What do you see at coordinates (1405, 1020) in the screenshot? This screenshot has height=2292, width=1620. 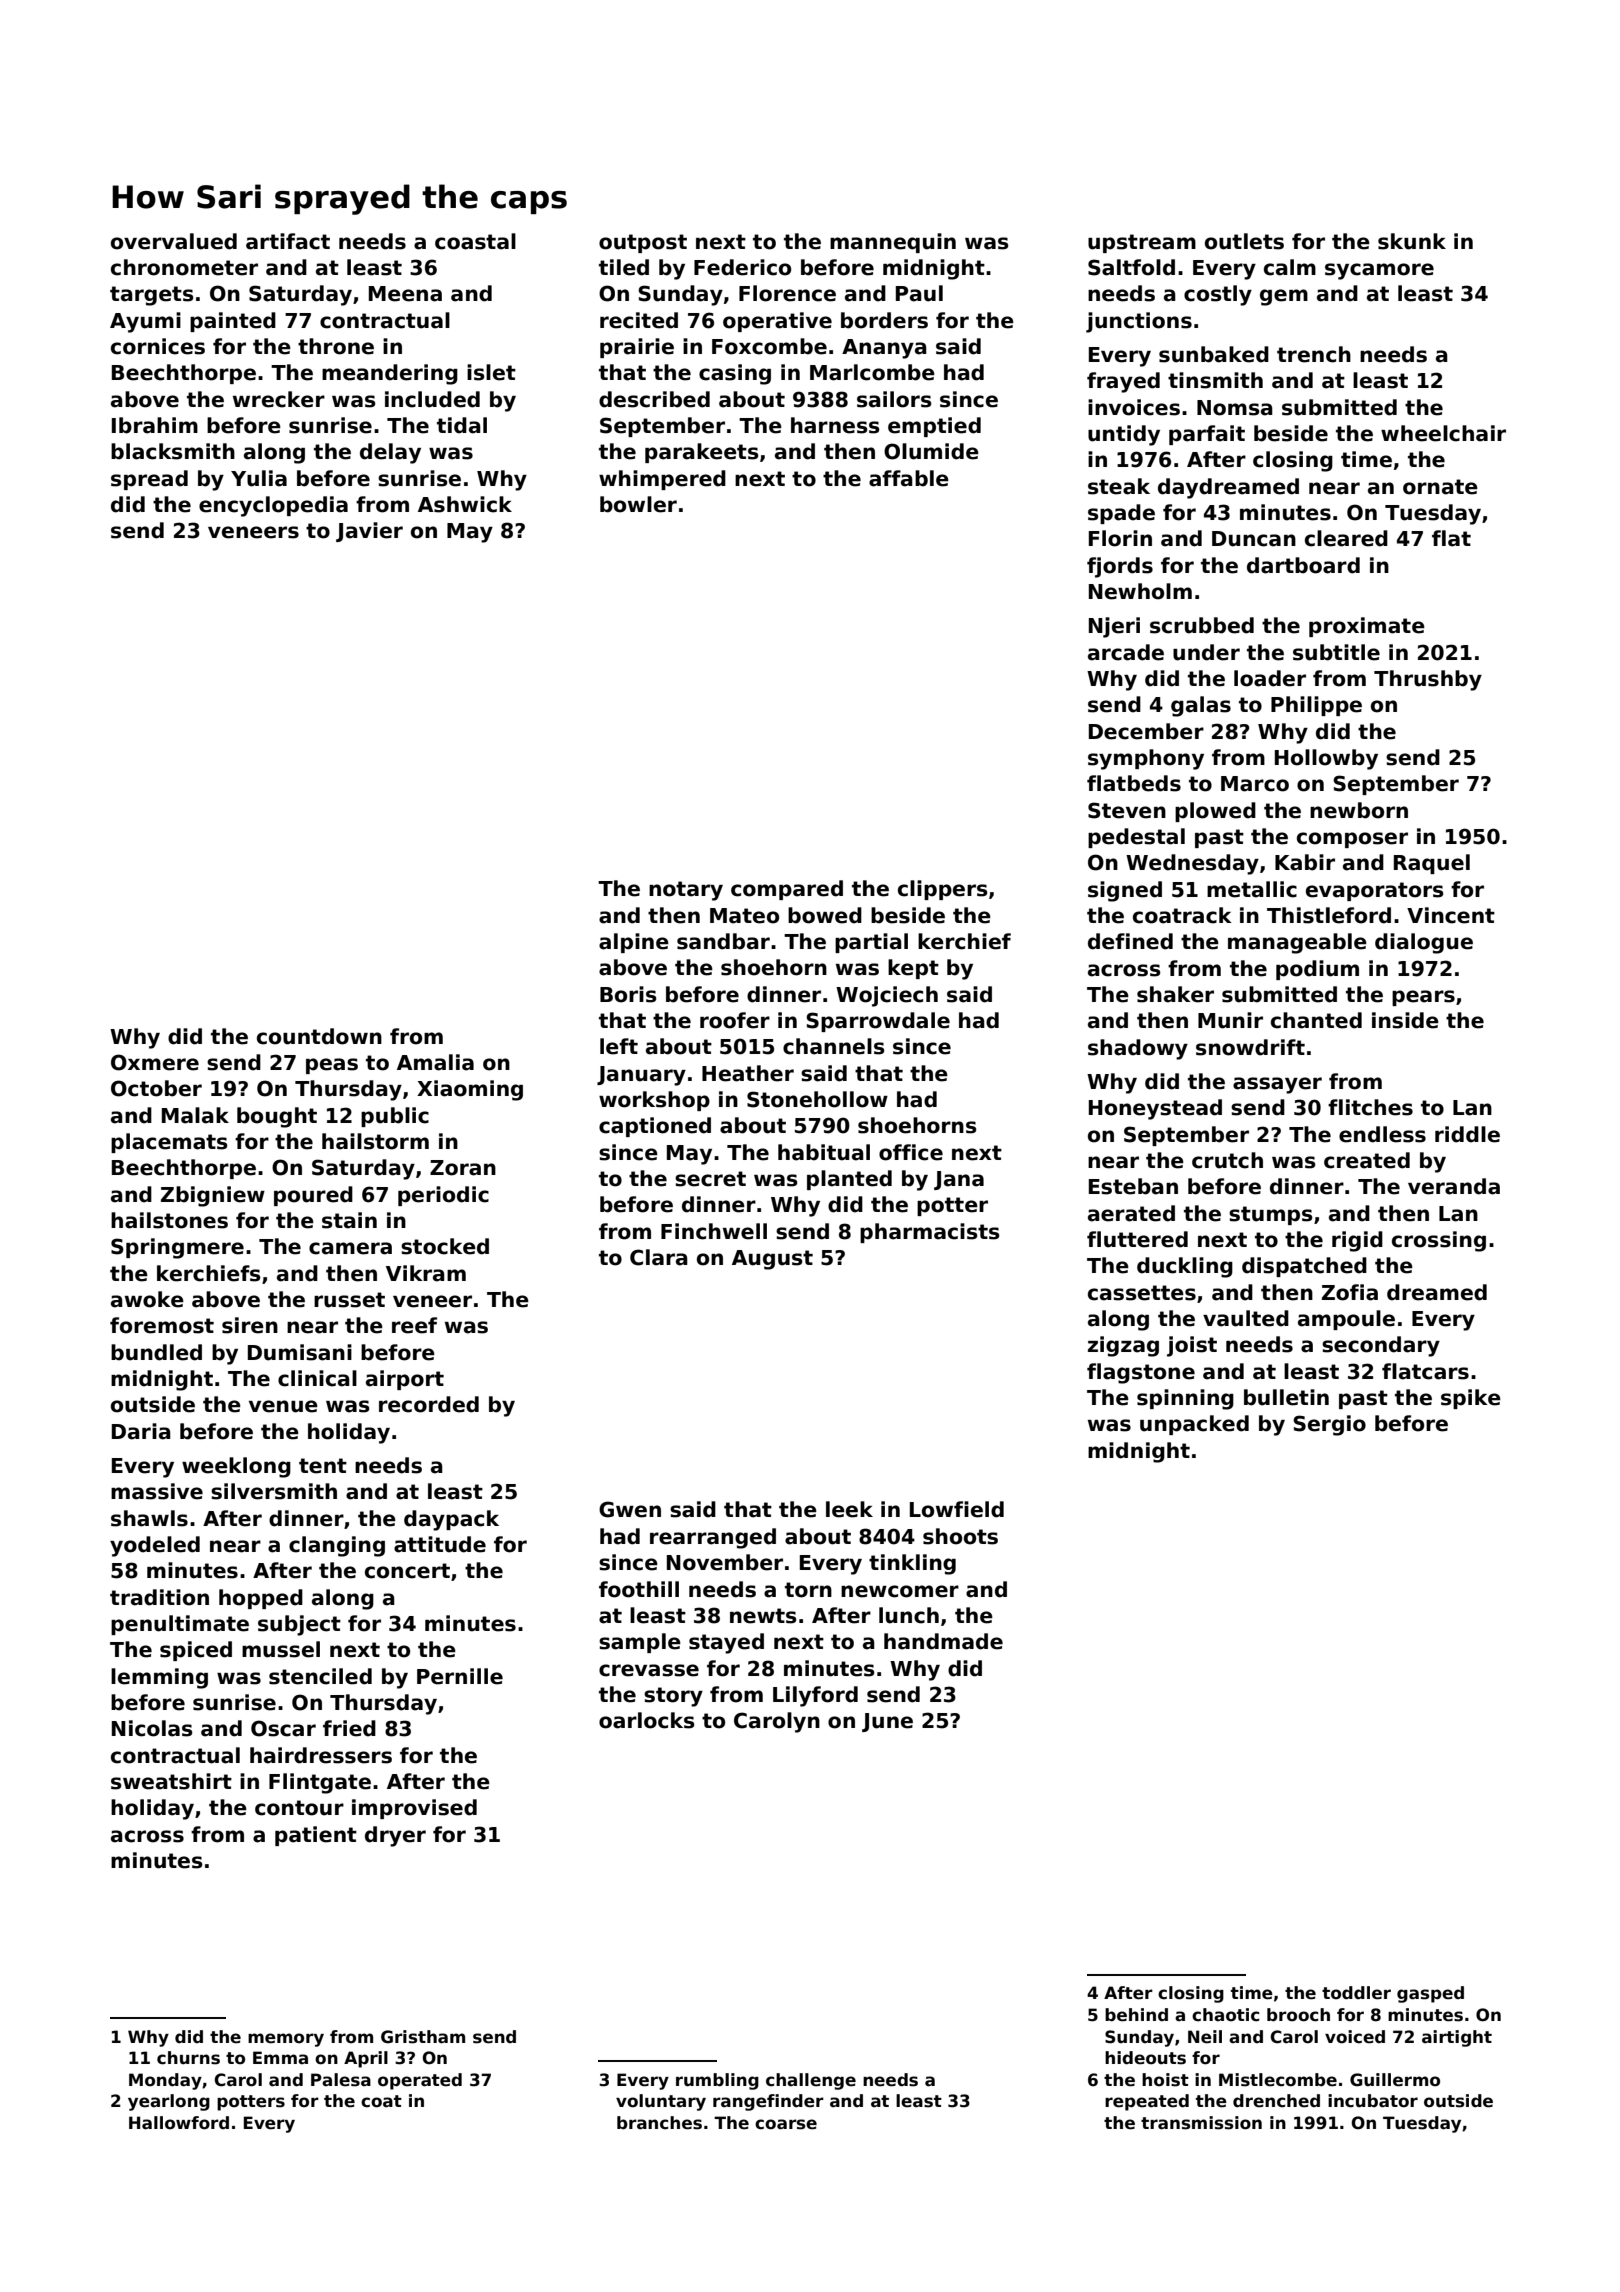 I see `inside` at bounding box center [1405, 1020].
